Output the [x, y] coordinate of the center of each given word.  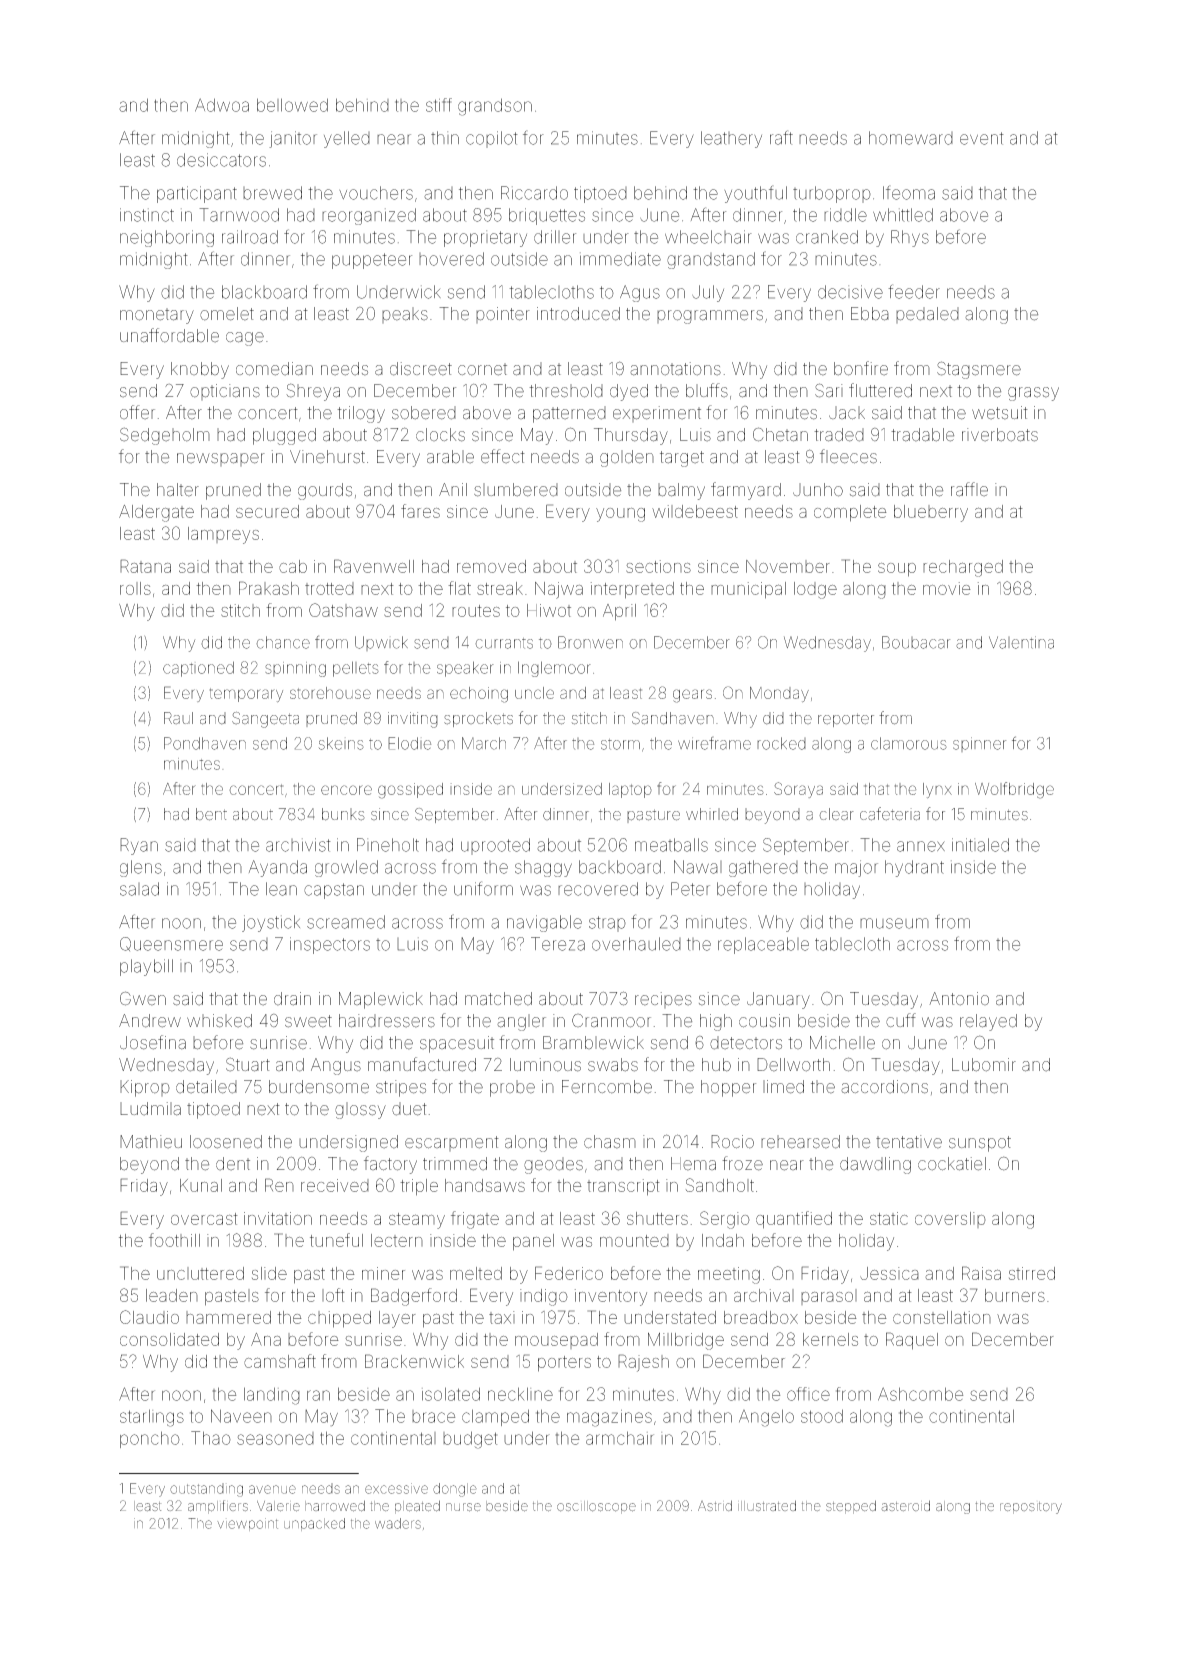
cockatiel [952, 1164]
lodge [815, 590]
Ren [279, 1185]
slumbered [516, 490]
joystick [271, 923]
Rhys [910, 238]
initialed [980, 845]
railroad [250, 237]
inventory [611, 1297]
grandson [495, 107]
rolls [135, 588]
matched [498, 999]
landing [272, 1396]
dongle [455, 1490]
